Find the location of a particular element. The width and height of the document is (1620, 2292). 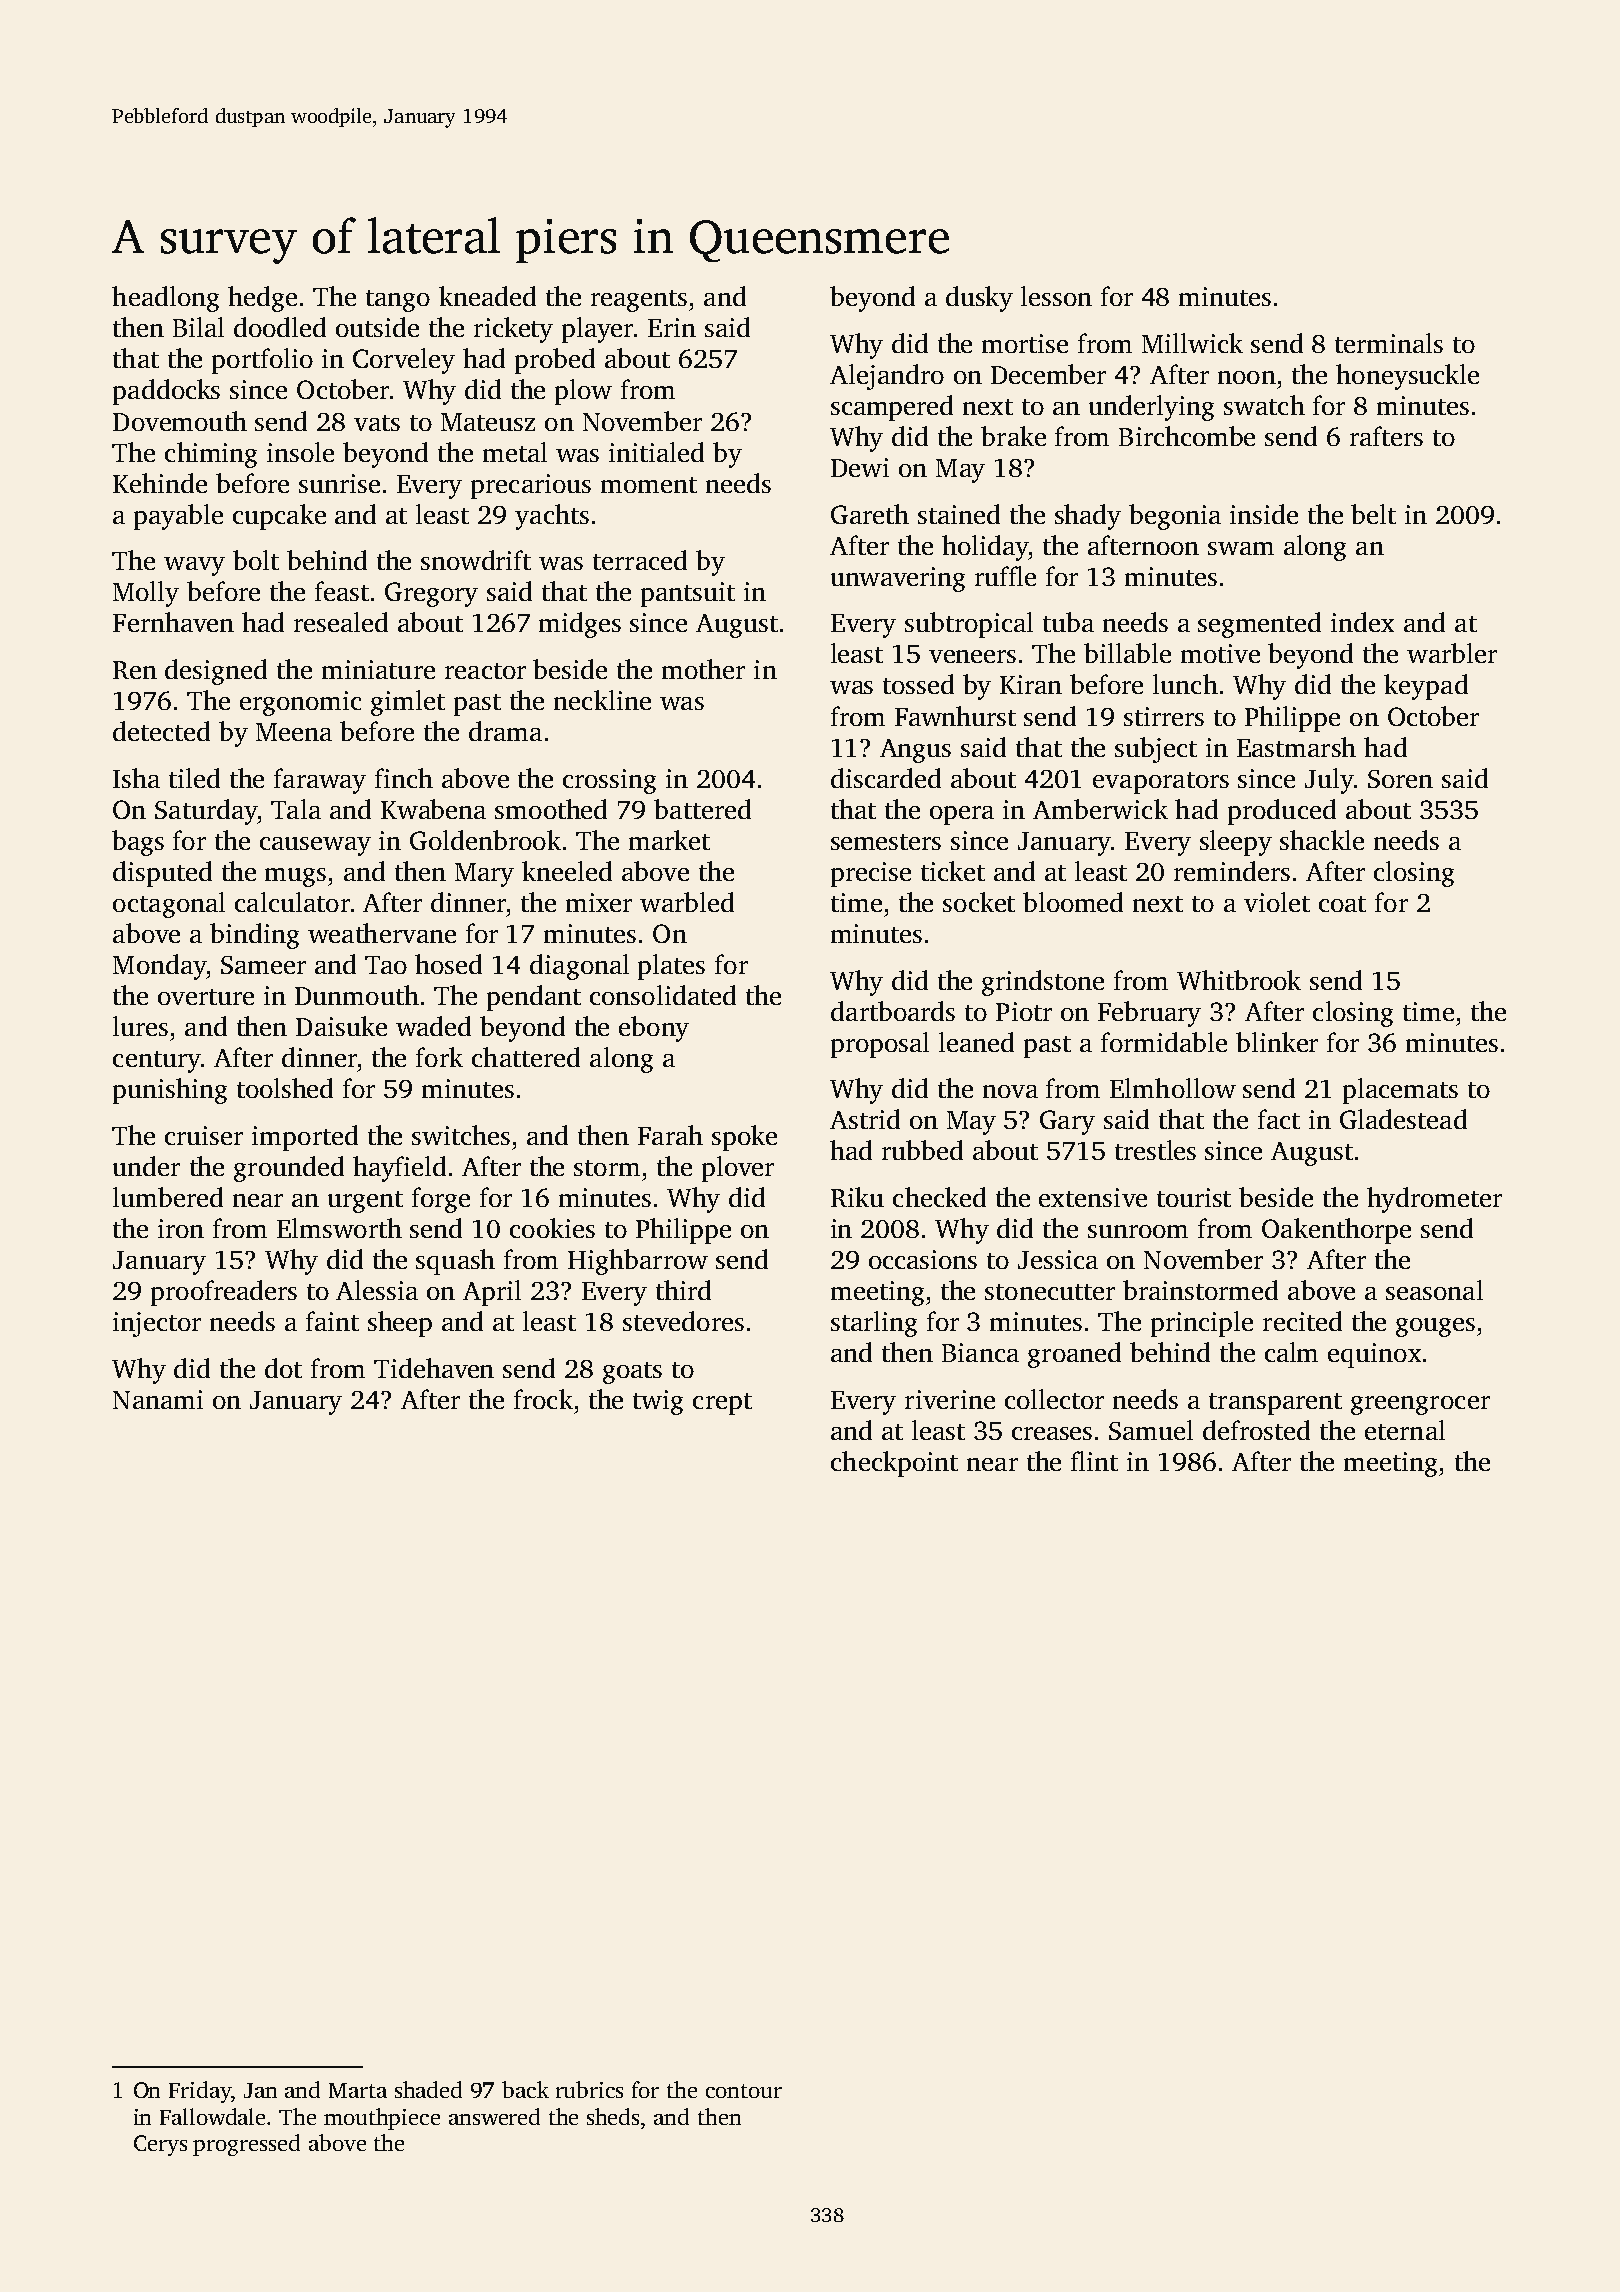

checkpoint is located at coordinates (894, 1464).
